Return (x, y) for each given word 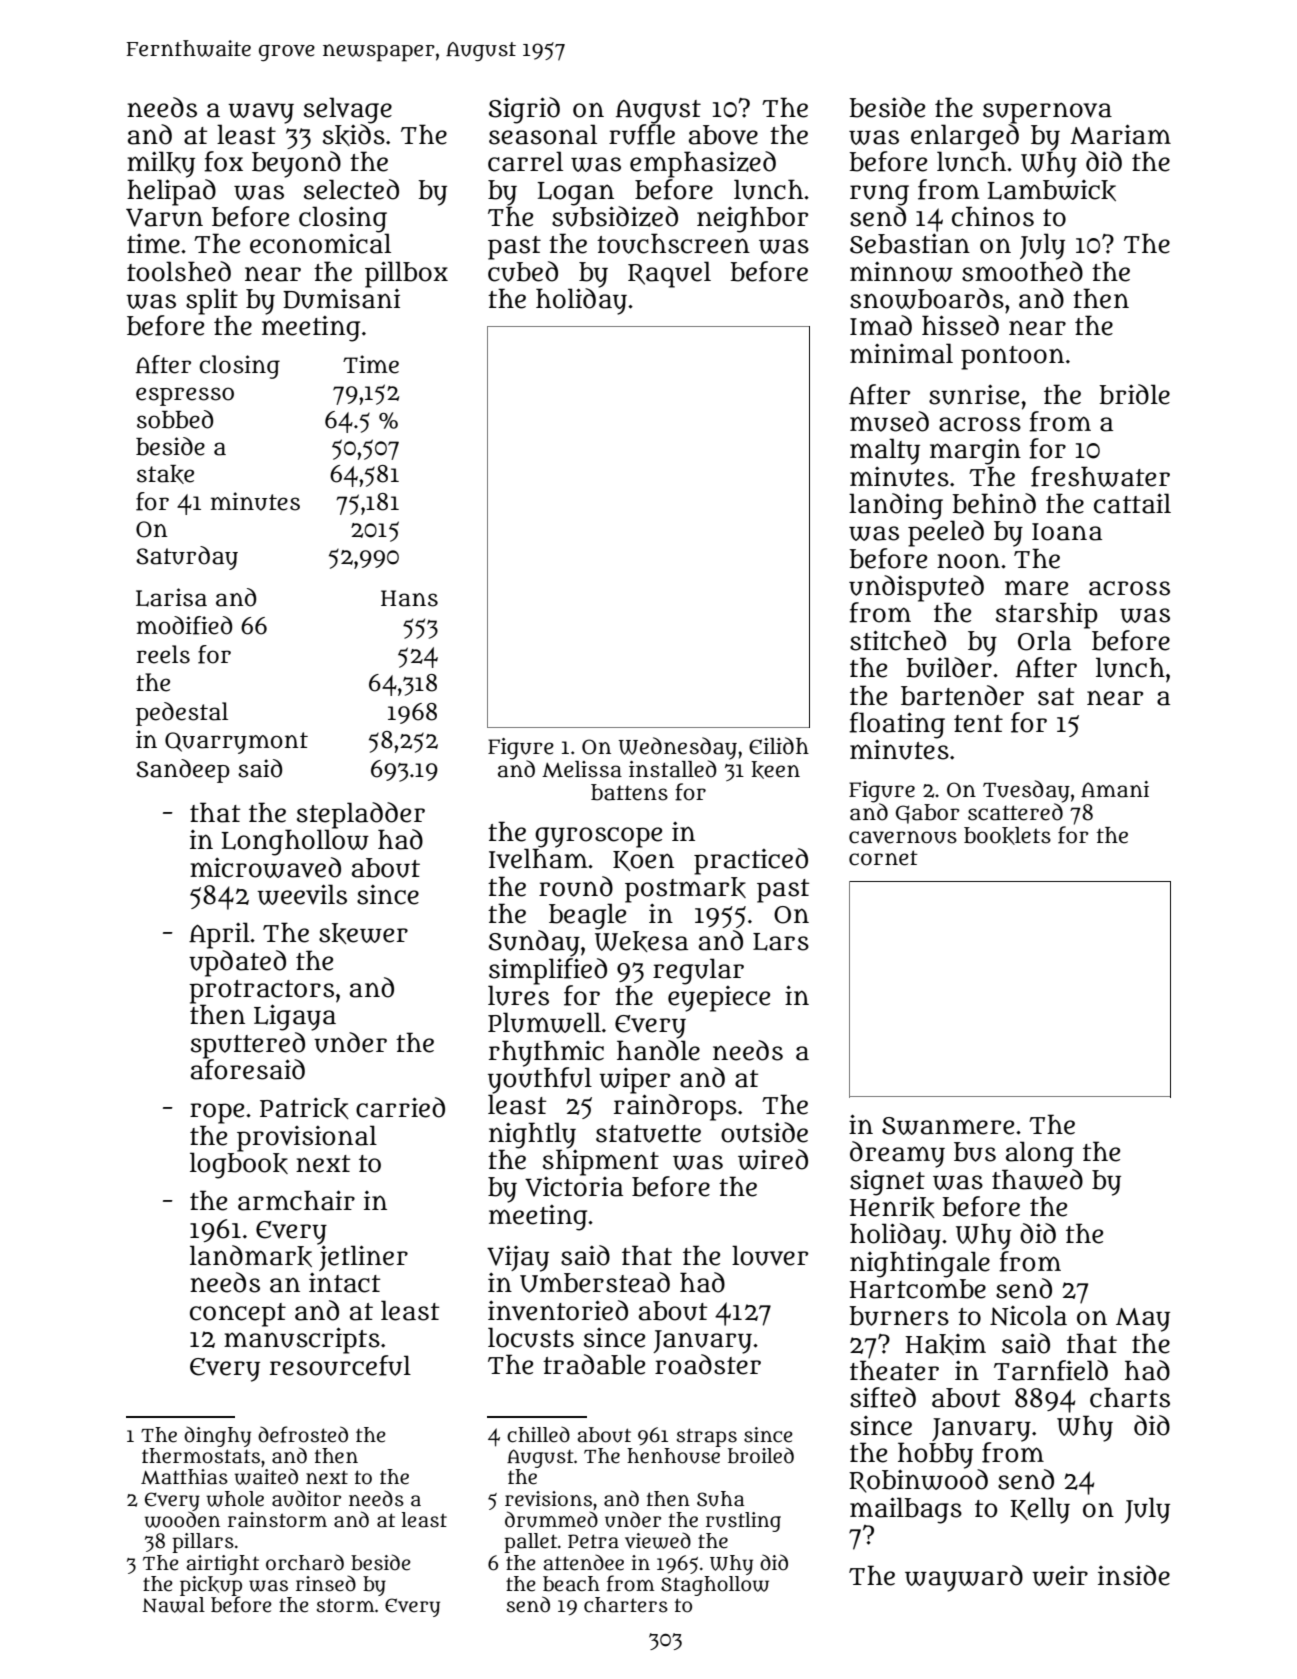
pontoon (1012, 358)
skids (354, 134)
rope (217, 1113)
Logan (575, 193)
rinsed (326, 1583)
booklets (1007, 836)
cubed (523, 271)
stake (165, 474)
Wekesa (641, 941)
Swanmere (948, 1126)
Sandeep (183, 771)
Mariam (1120, 134)
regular (698, 971)
